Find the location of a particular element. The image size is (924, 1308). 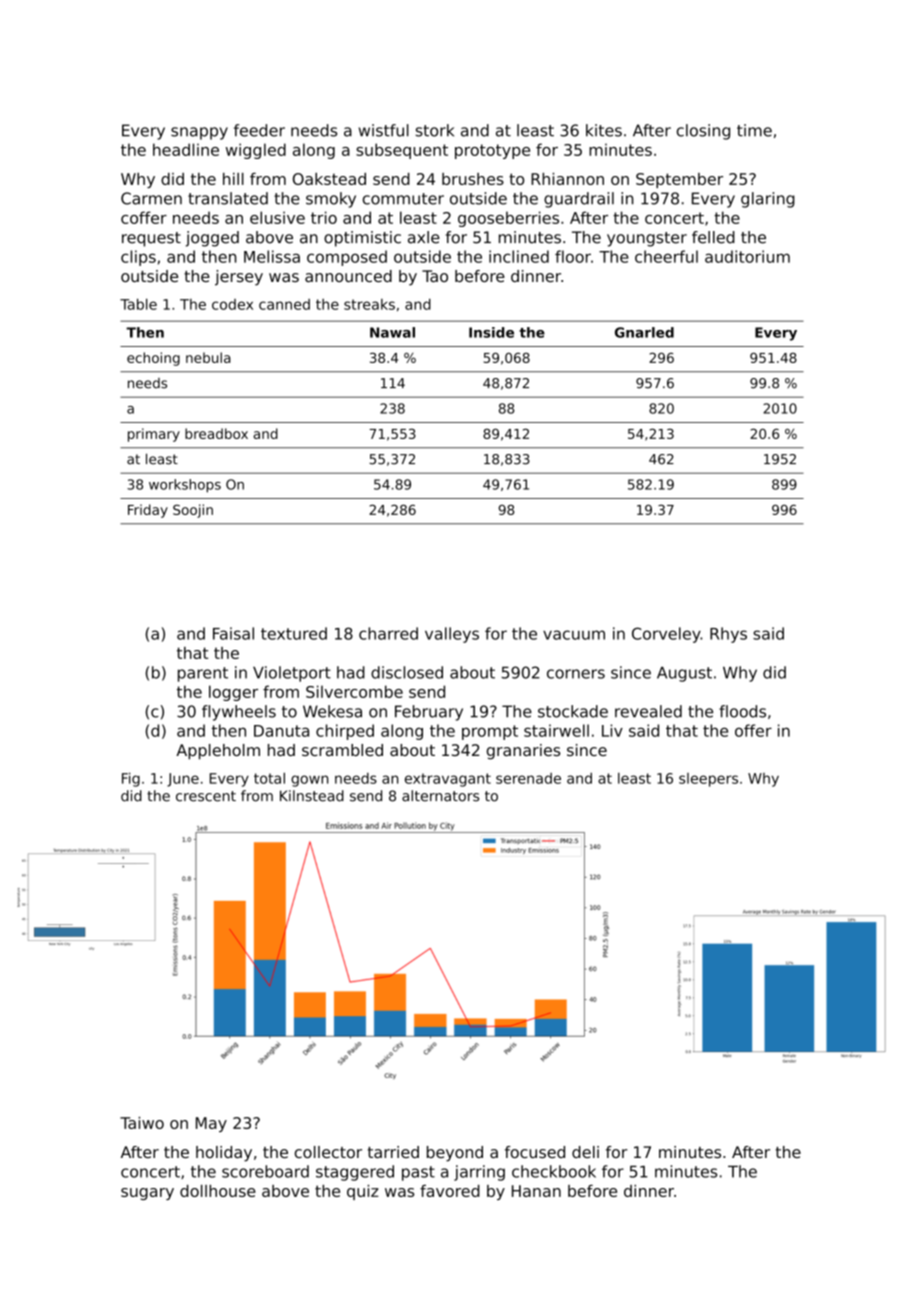

Corveley is located at coordinates (666, 635).
